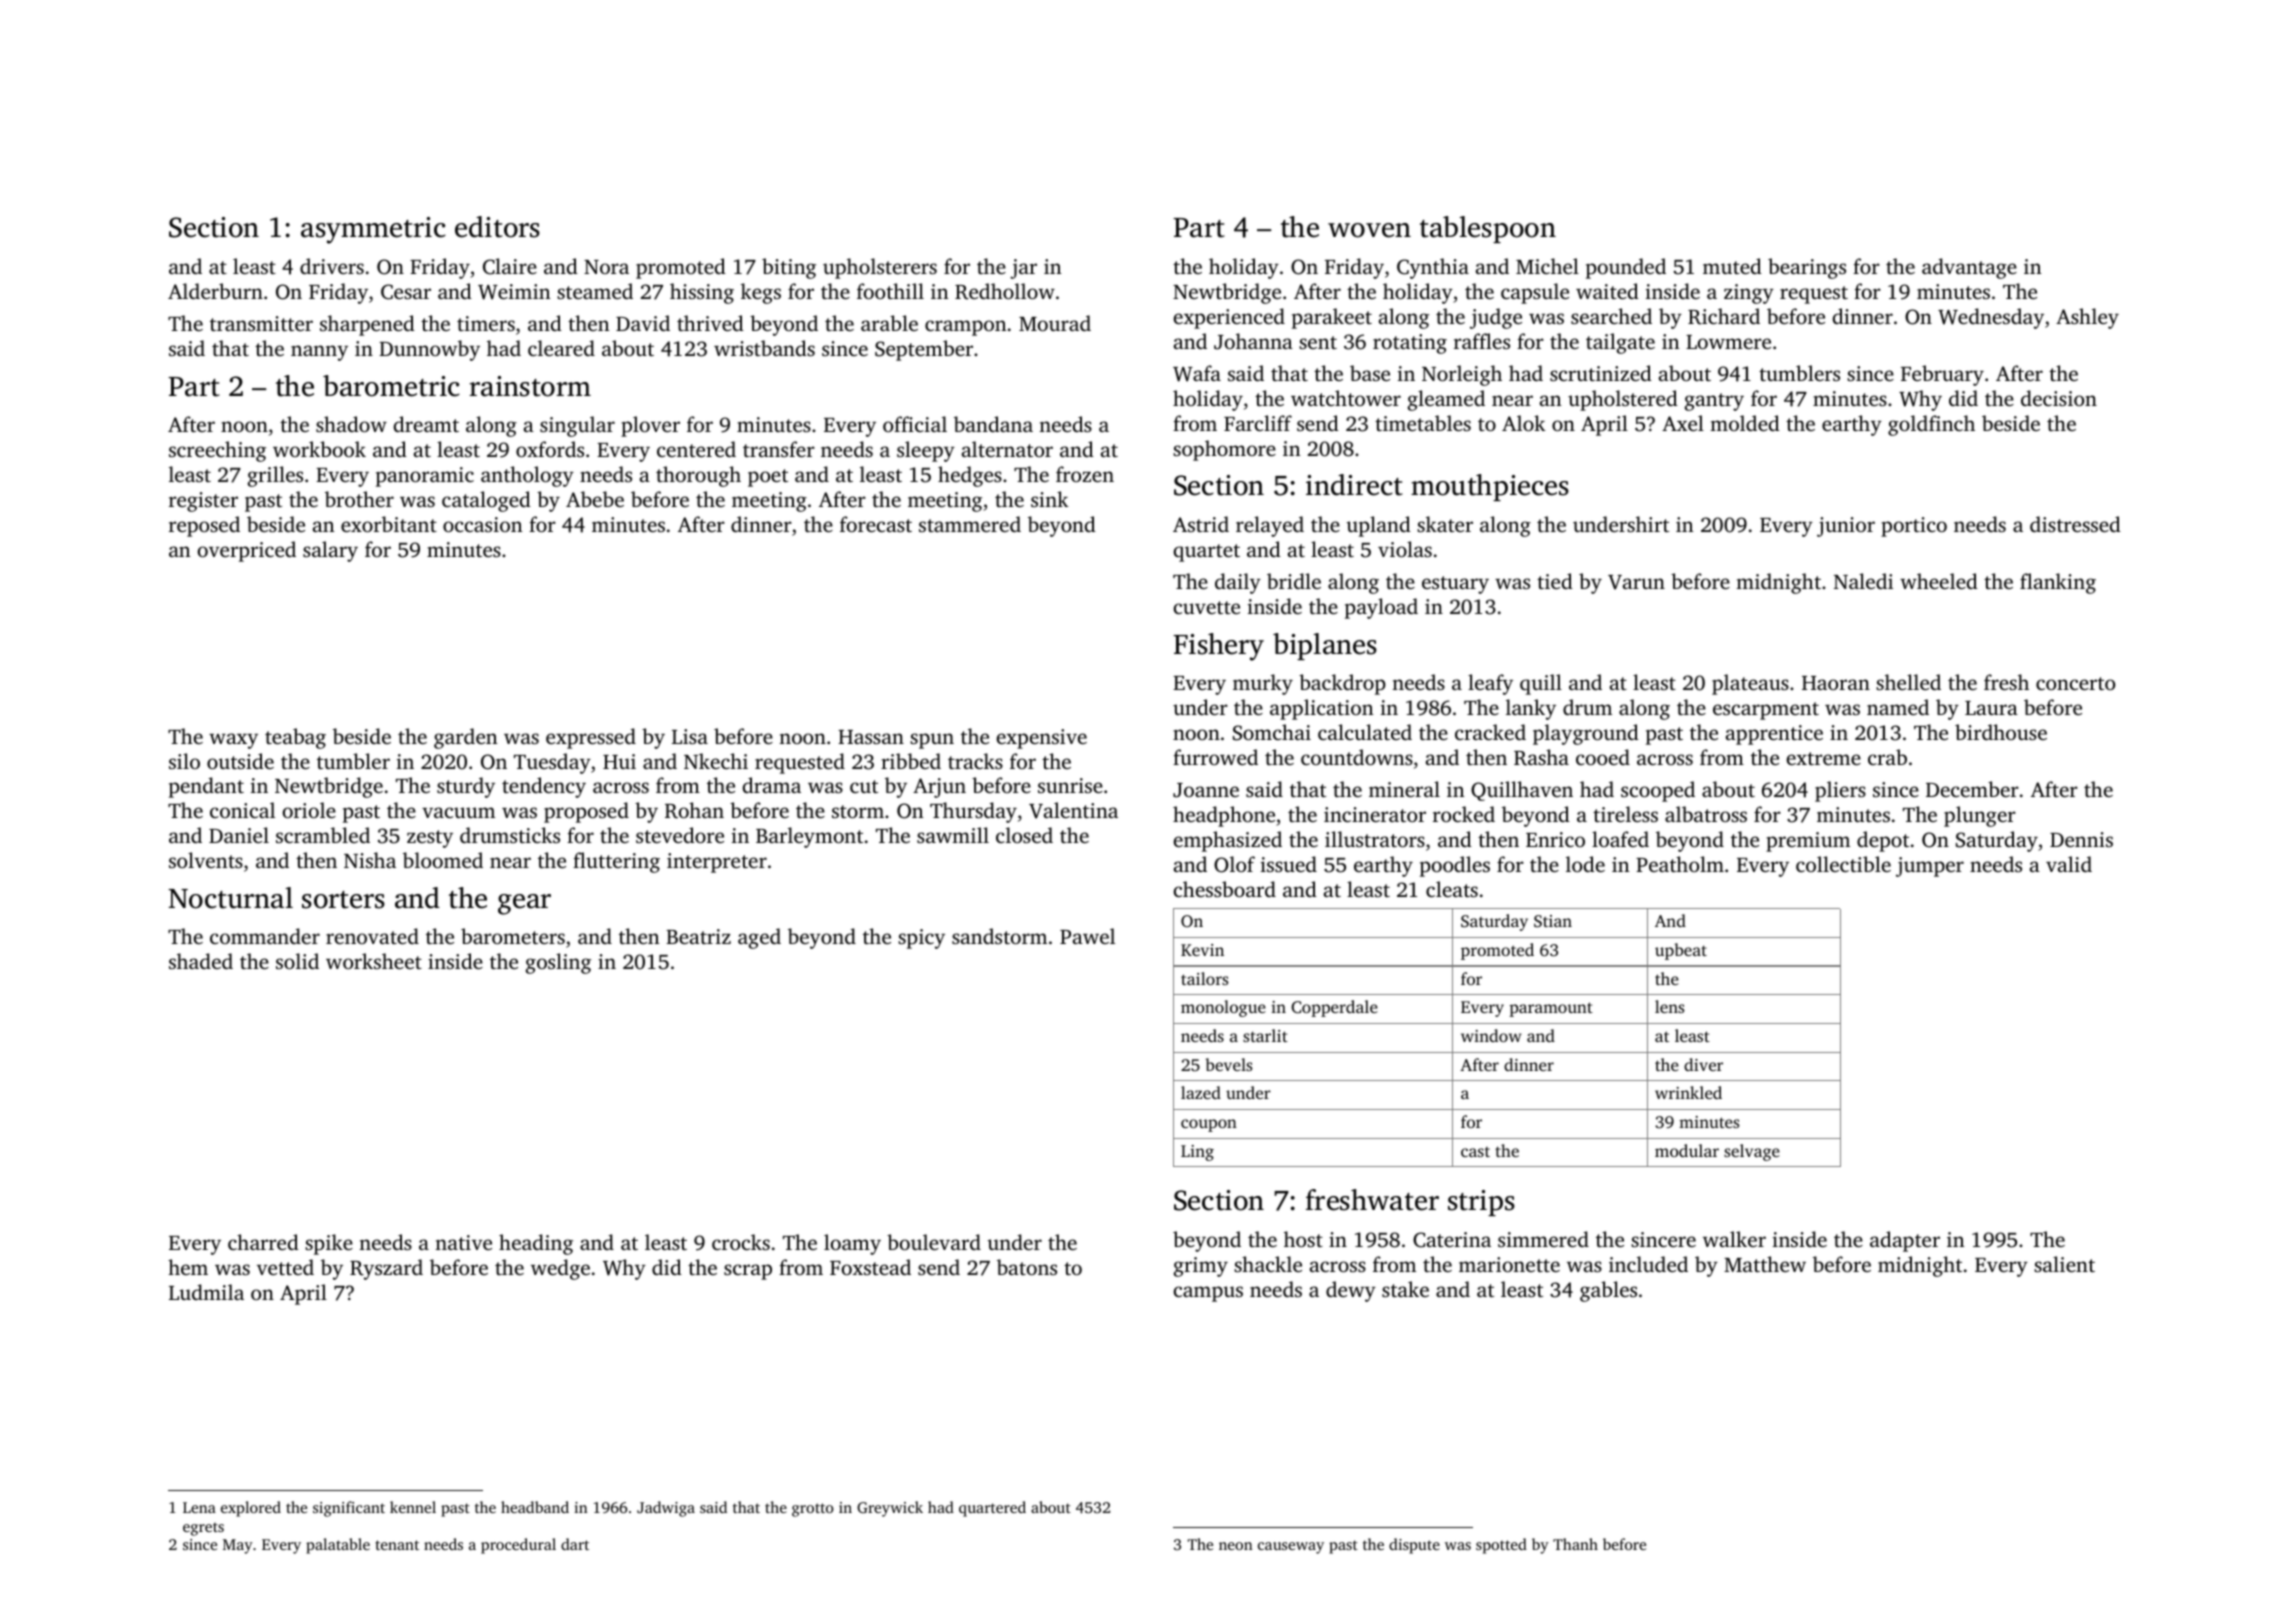 This document has height=1620, width=2292. Describe the element at coordinates (1462, 375) in the document. I see `Norleigh` at that location.
